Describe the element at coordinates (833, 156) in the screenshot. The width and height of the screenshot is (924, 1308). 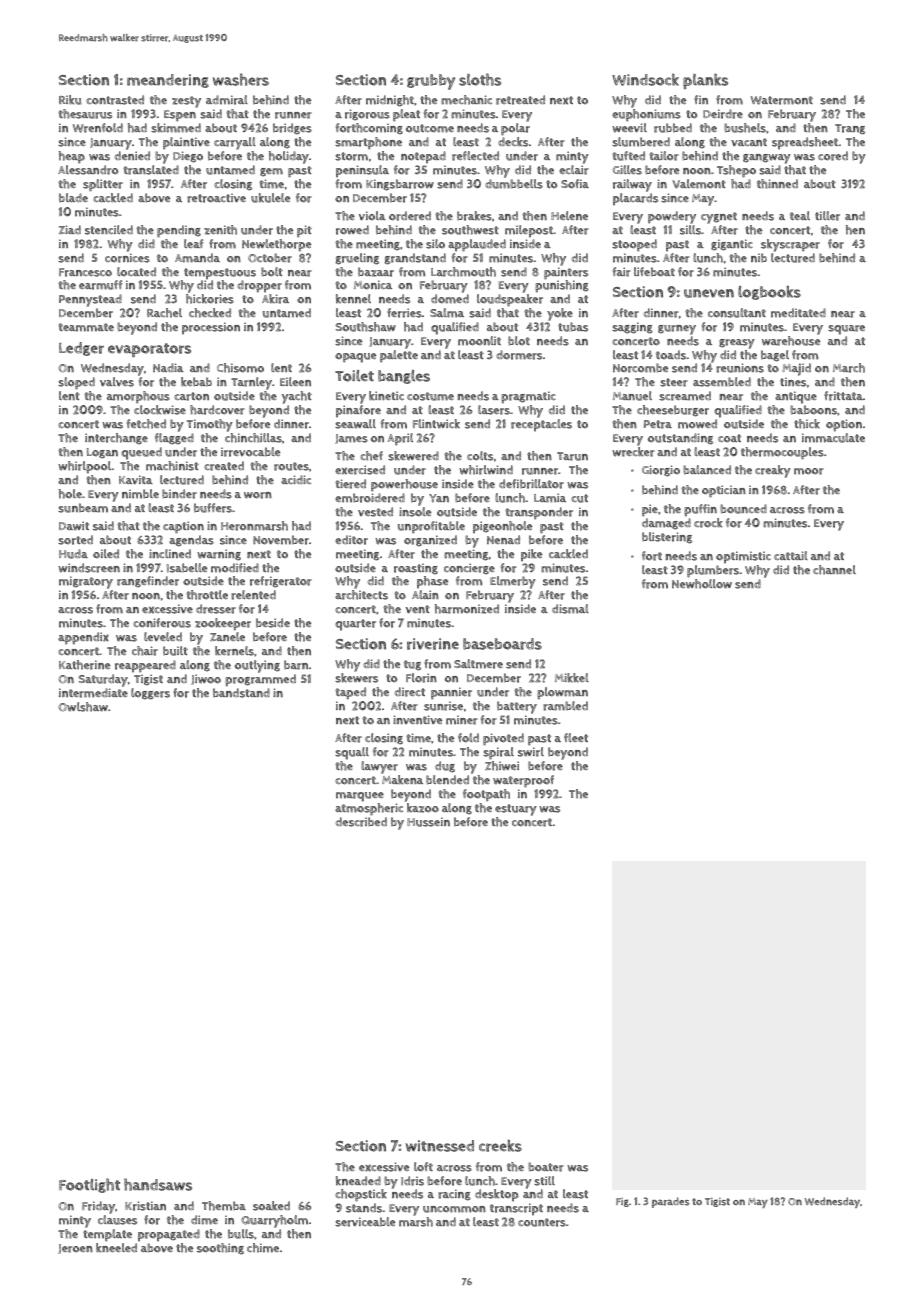
I see `cored` at that location.
